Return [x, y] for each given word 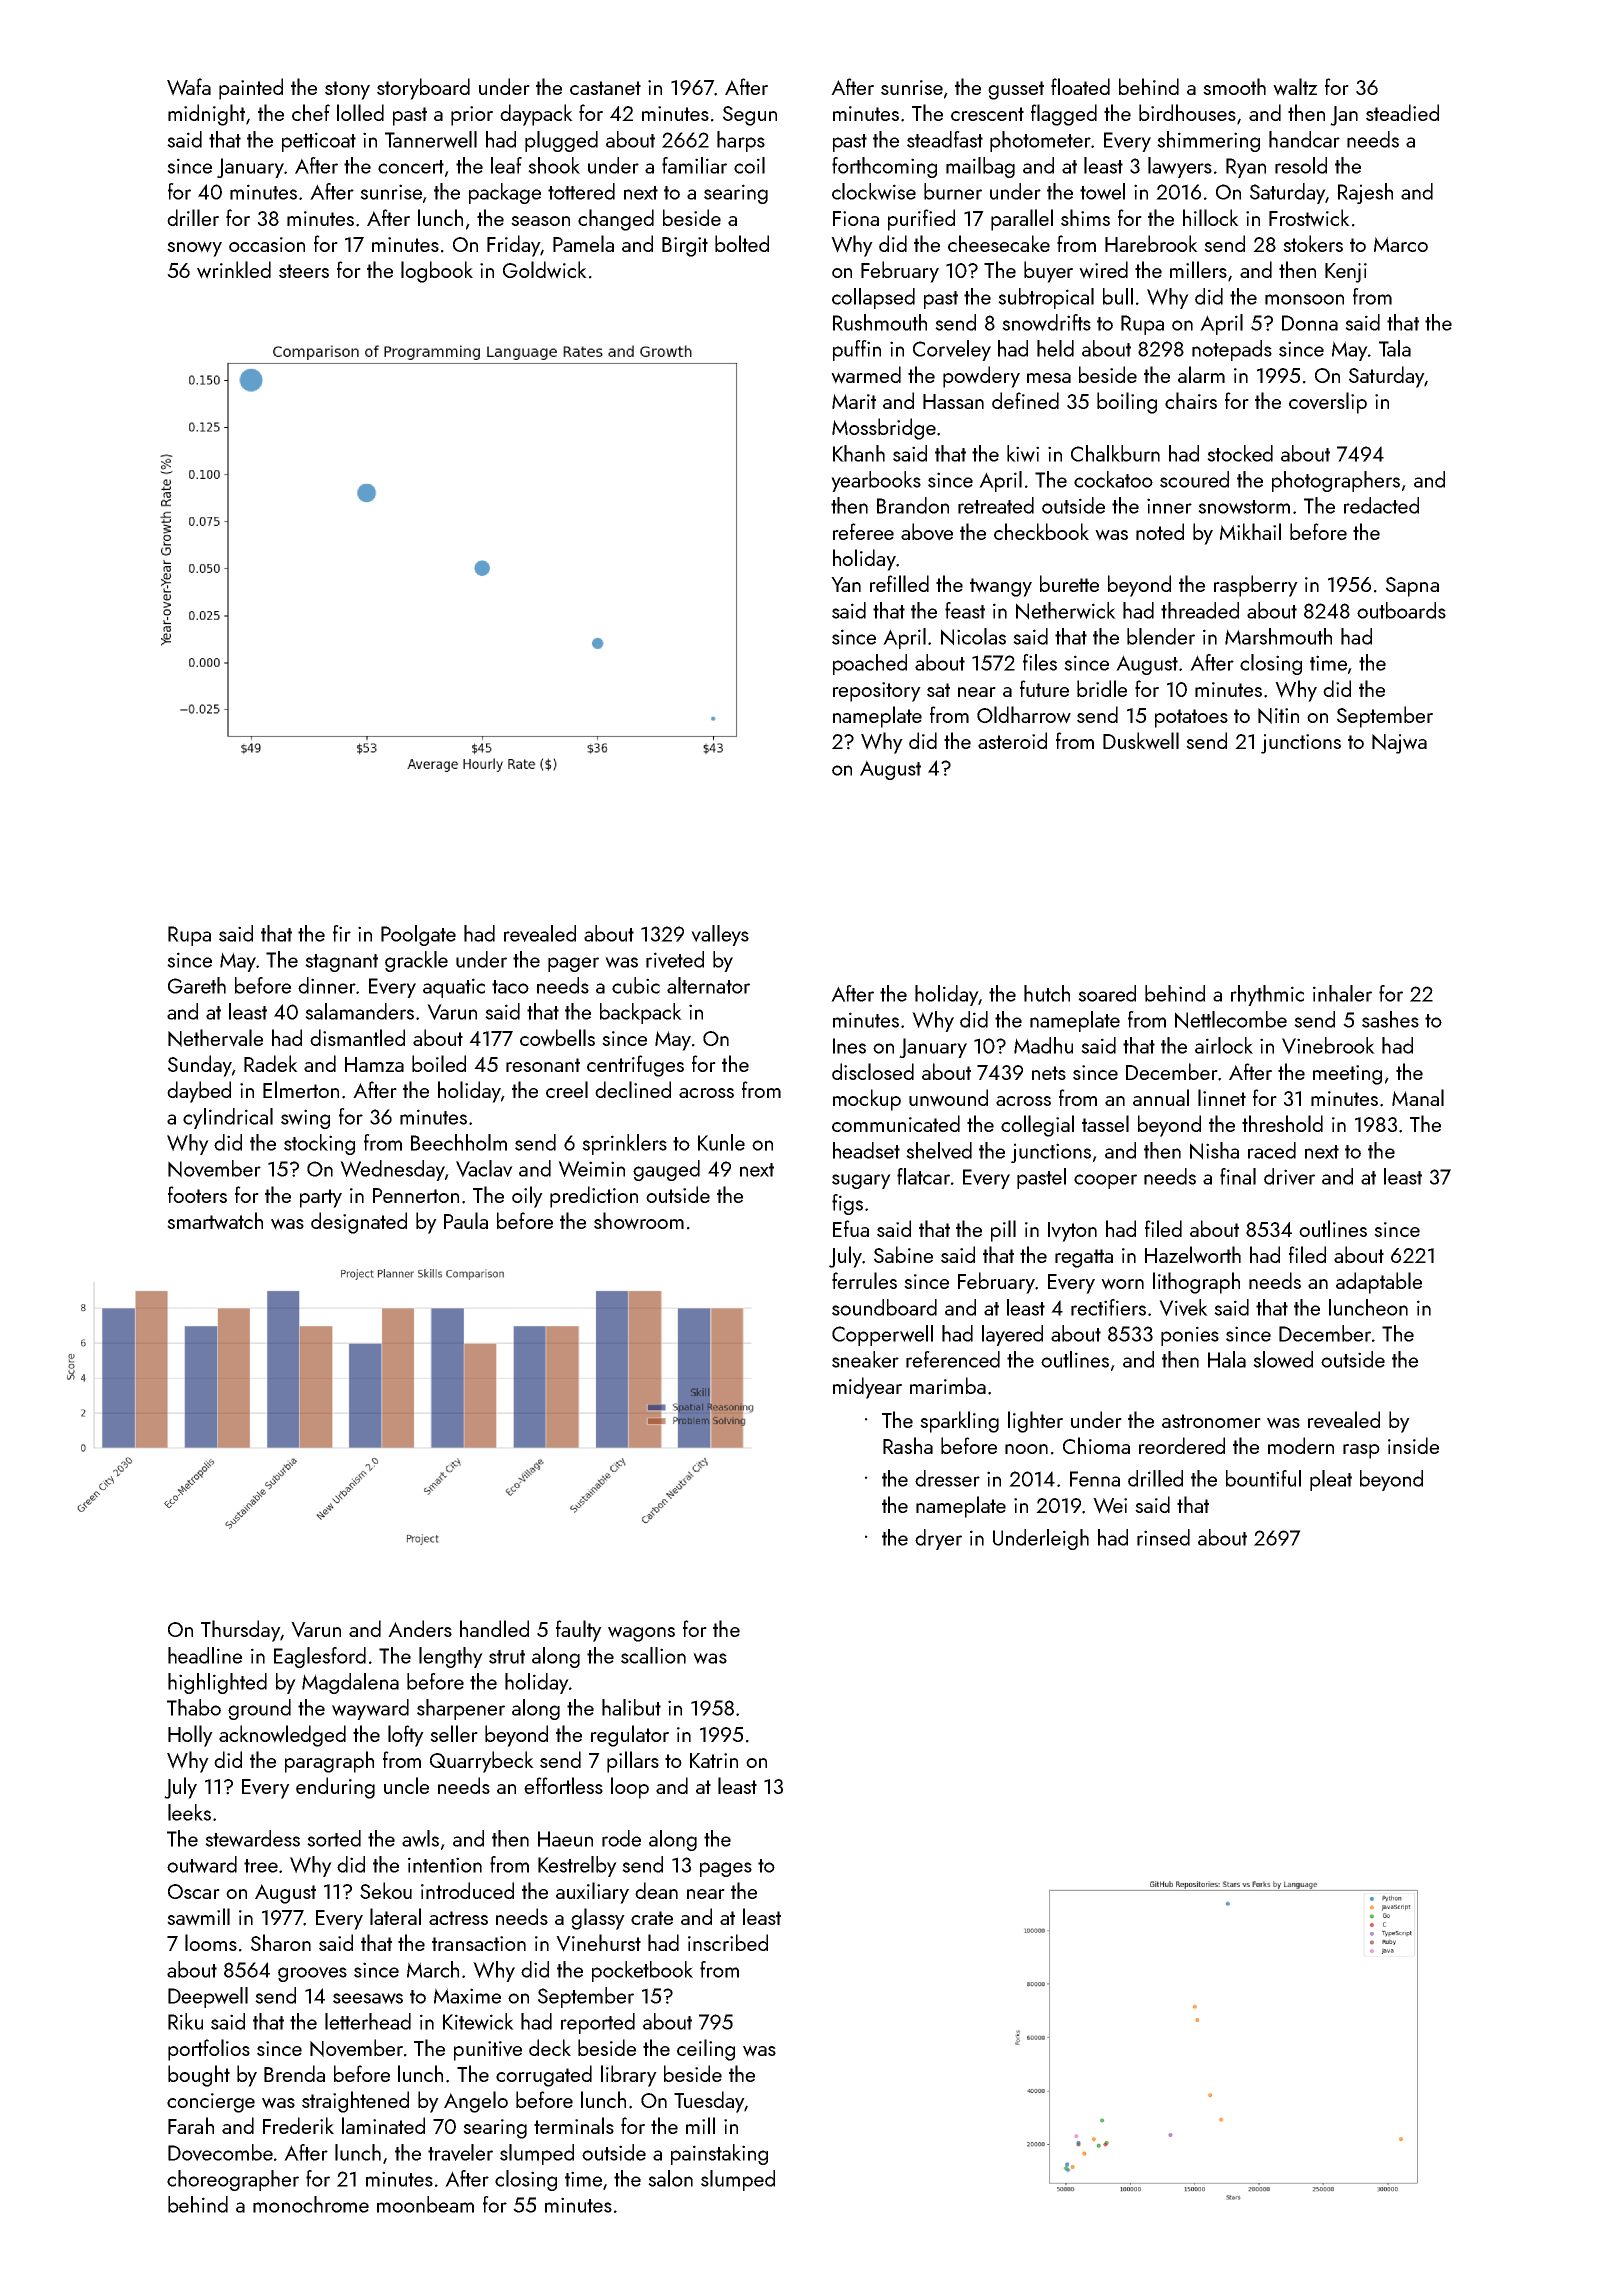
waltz [1295, 87]
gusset [1016, 90]
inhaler [1342, 993]
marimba [948, 1385]
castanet [605, 88]
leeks [189, 1812]
